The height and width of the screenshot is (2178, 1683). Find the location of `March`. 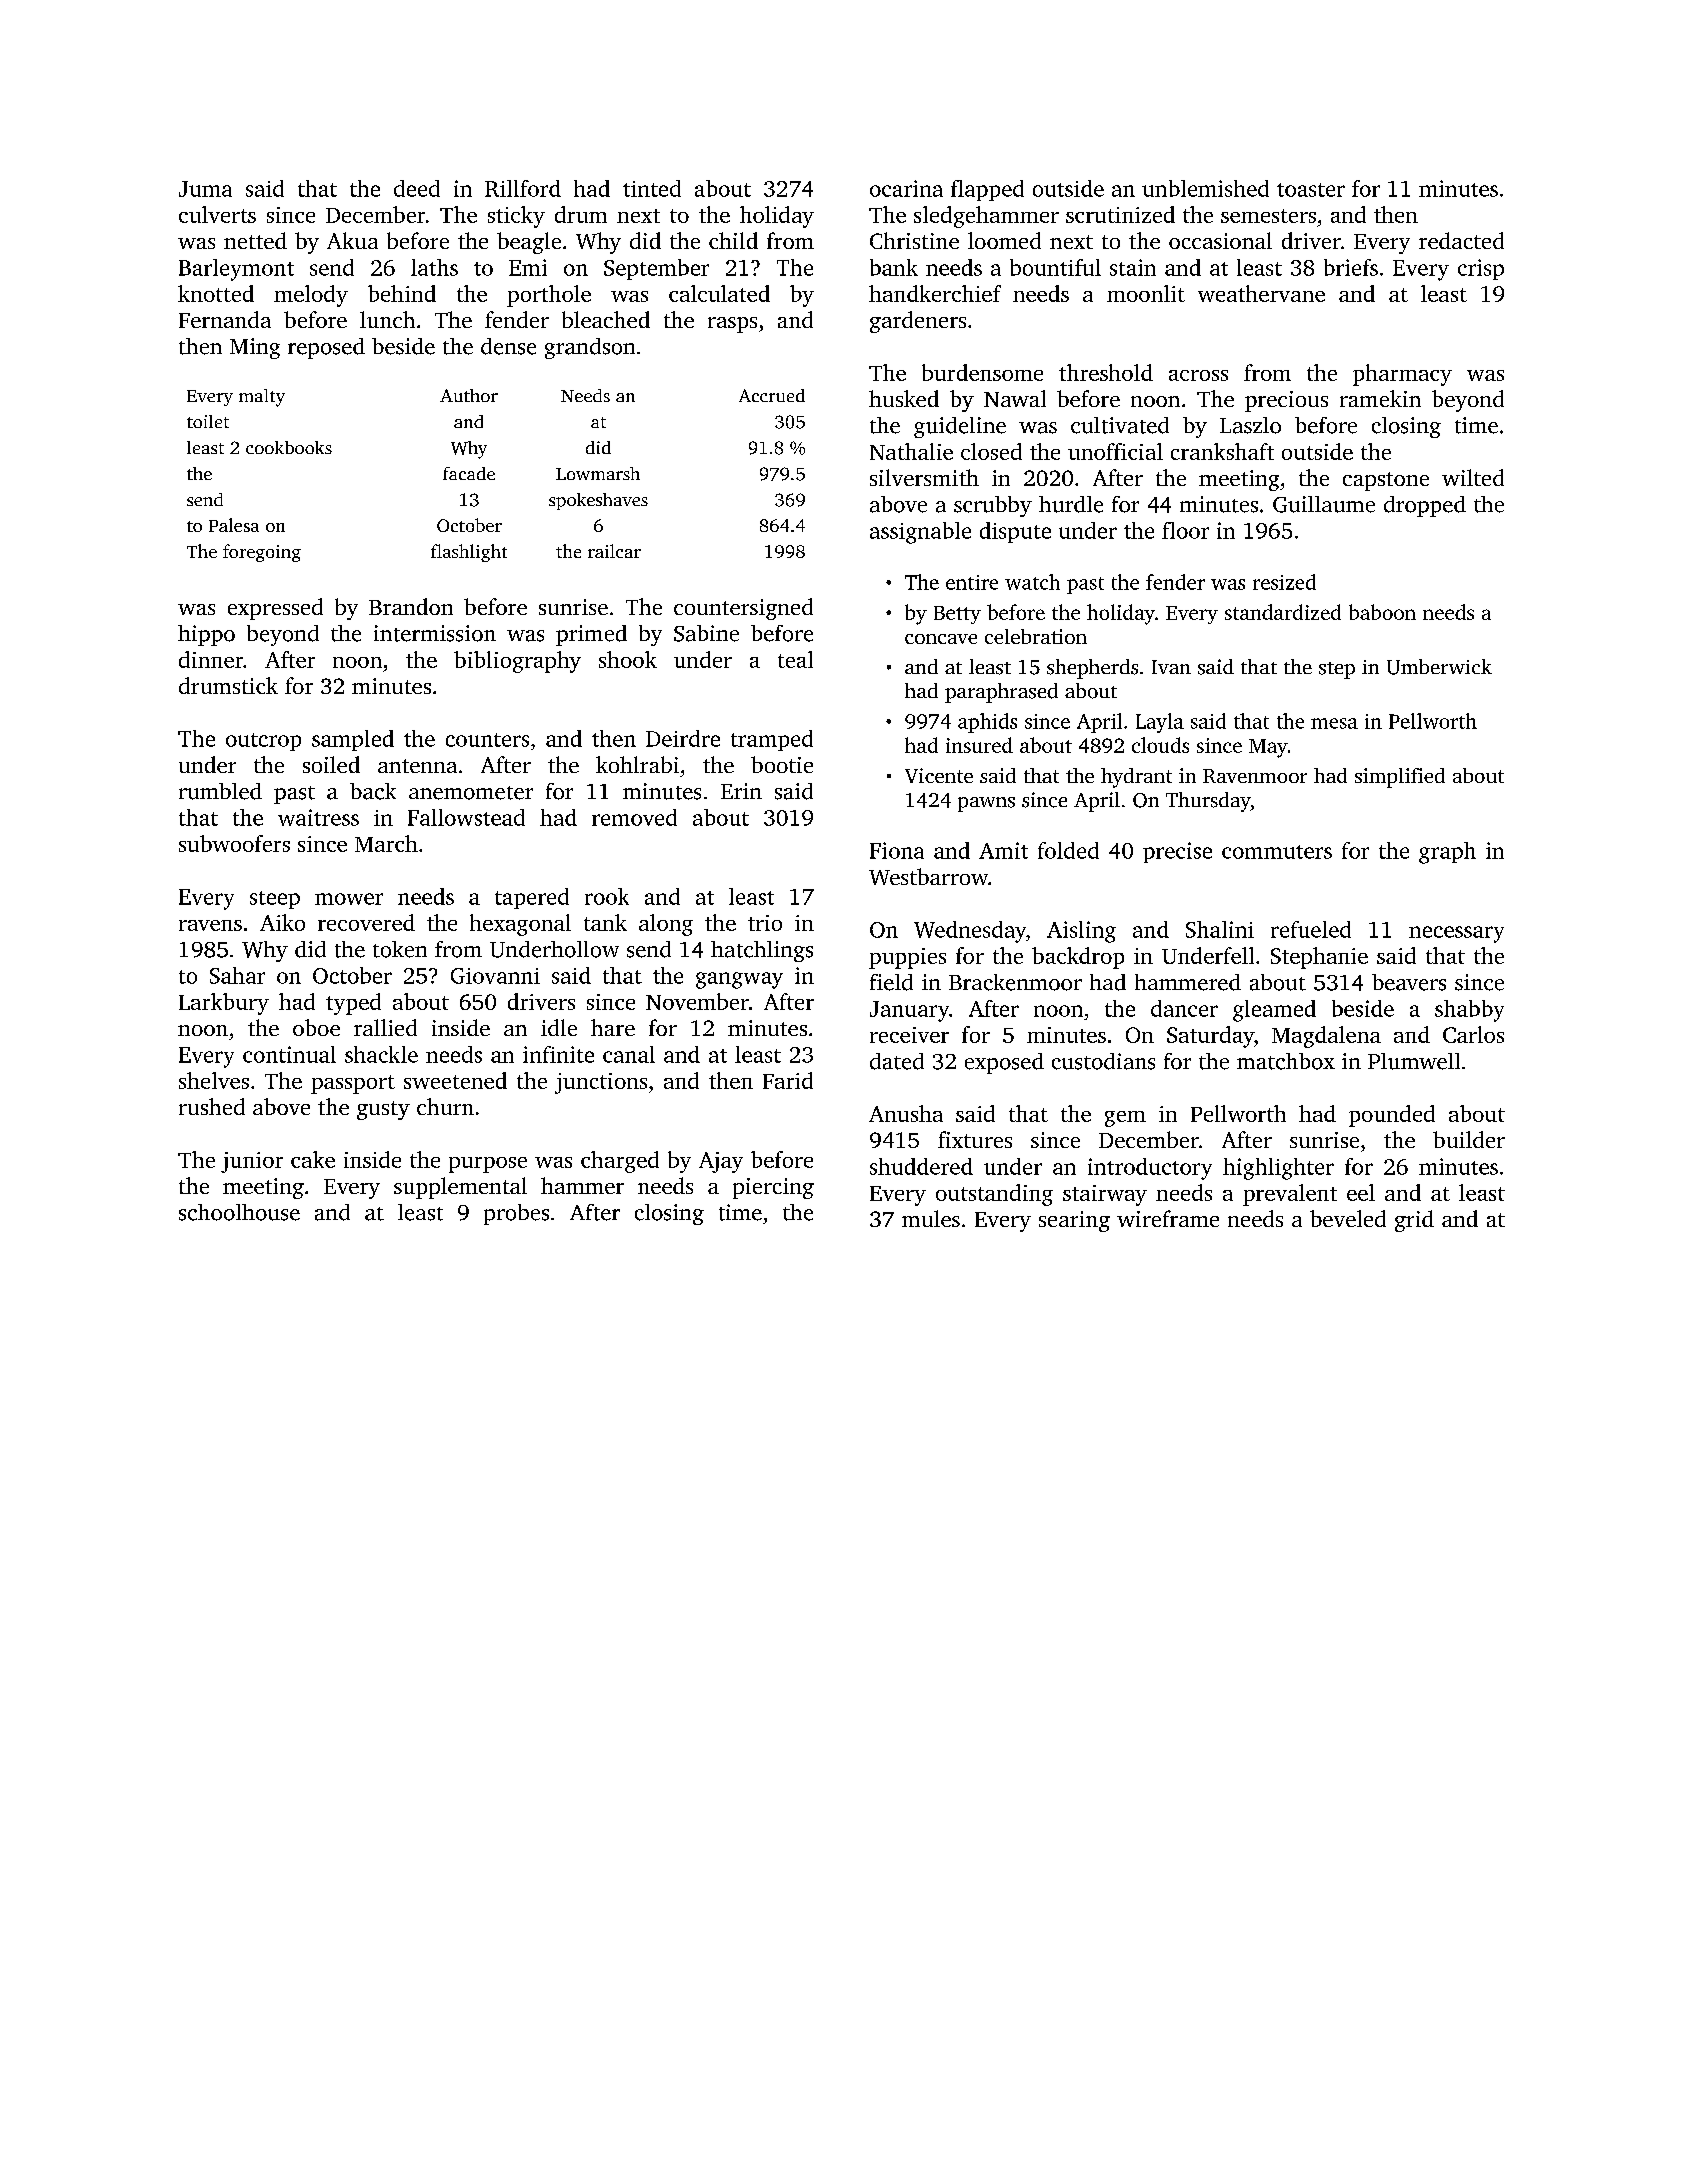

March is located at coordinates (386, 843).
